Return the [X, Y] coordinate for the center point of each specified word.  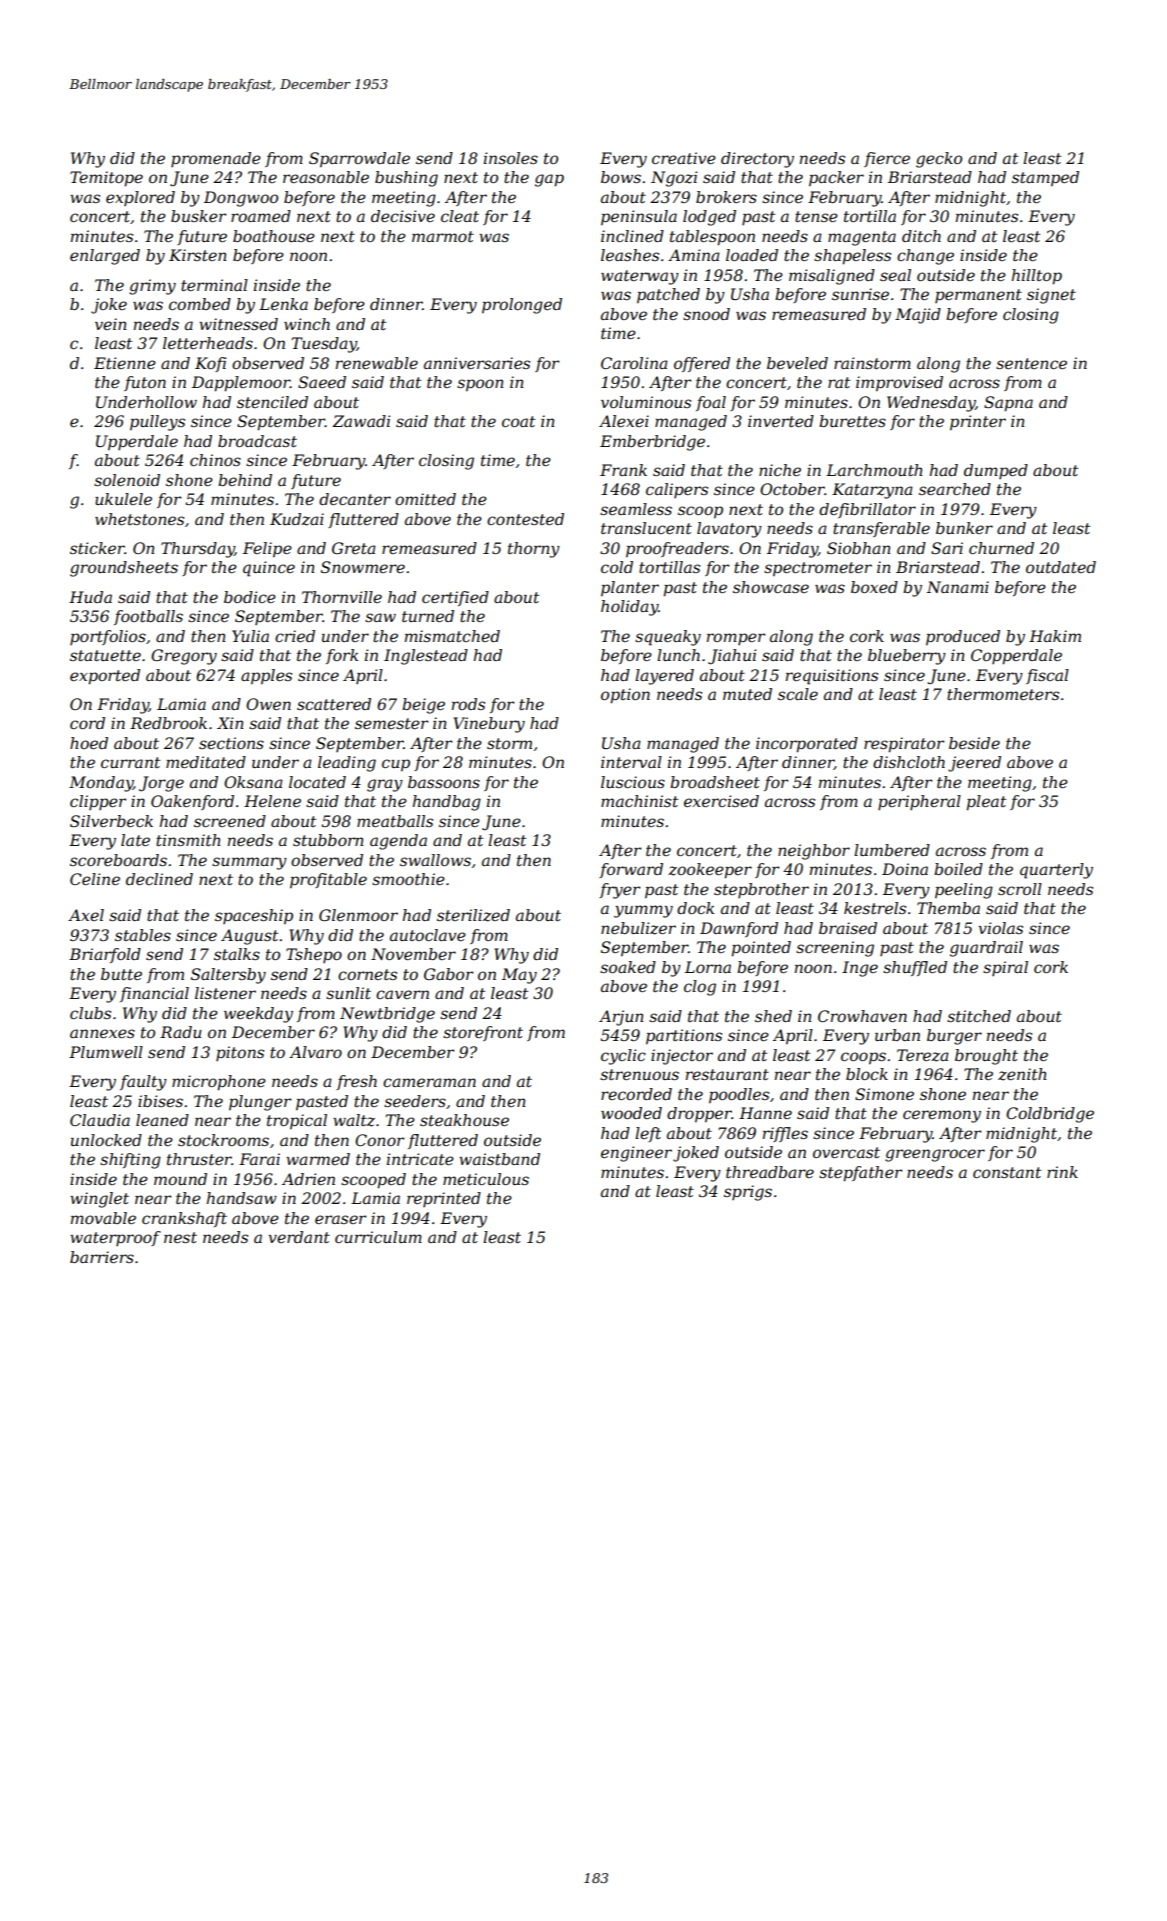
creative [684, 158]
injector [682, 1057]
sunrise [860, 294]
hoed [89, 743]
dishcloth [909, 762]
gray [385, 785]
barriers [102, 1257]
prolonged [522, 306]
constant [1007, 1172]
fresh [356, 1082]
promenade [216, 159]
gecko [939, 160]
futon [145, 383]
